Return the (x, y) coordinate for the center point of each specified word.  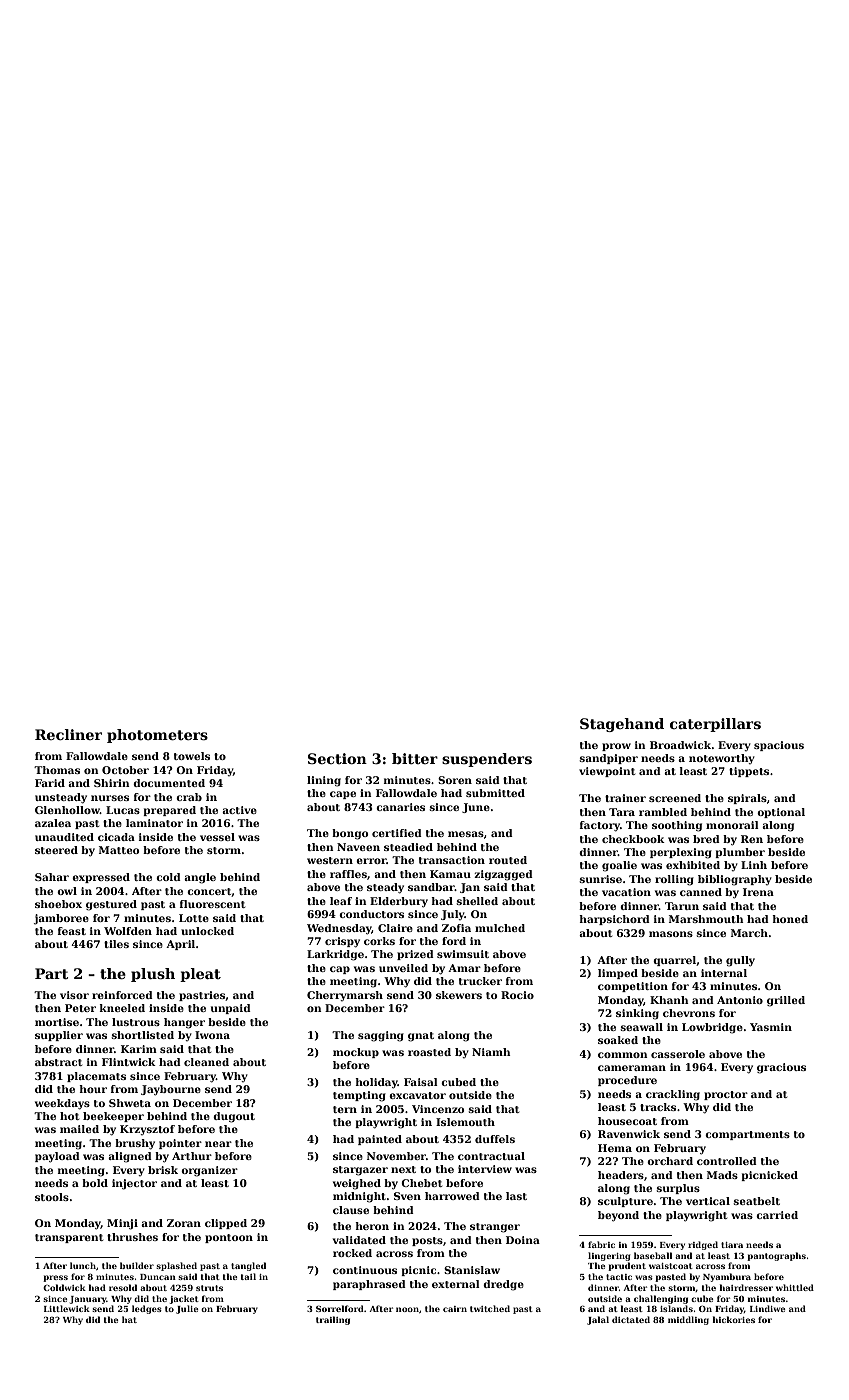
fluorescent (212, 904)
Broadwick (681, 745)
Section (337, 758)
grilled (786, 1001)
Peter (80, 1008)
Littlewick (67, 1308)
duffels (495, 1139)
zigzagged (503, 875)
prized (415, 955)
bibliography (735, 880)
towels (192, 756)
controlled (727, 1161)
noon (407, 1309)
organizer (209, 1171)
